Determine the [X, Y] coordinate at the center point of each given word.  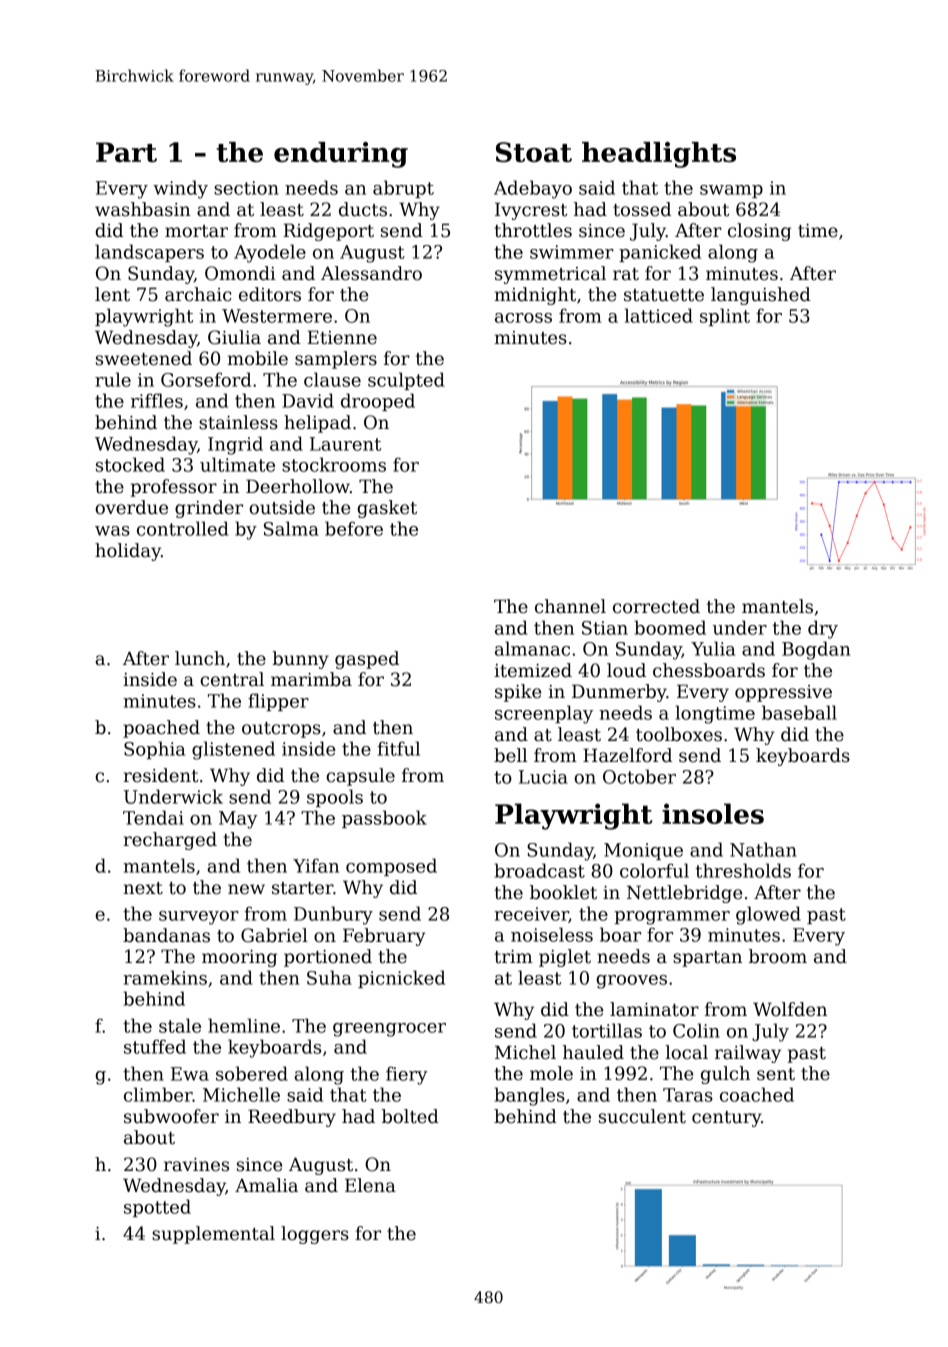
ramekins [165, 977]
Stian [605, 628]
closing [759, 232]
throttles [533, 230]
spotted [157, 1208]
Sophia [154, 750]
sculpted [406, 381]
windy [180, 189]
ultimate [237, 464]
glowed [768, 915]
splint [725, 317]
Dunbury [333, 915]
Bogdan [816, 650]
